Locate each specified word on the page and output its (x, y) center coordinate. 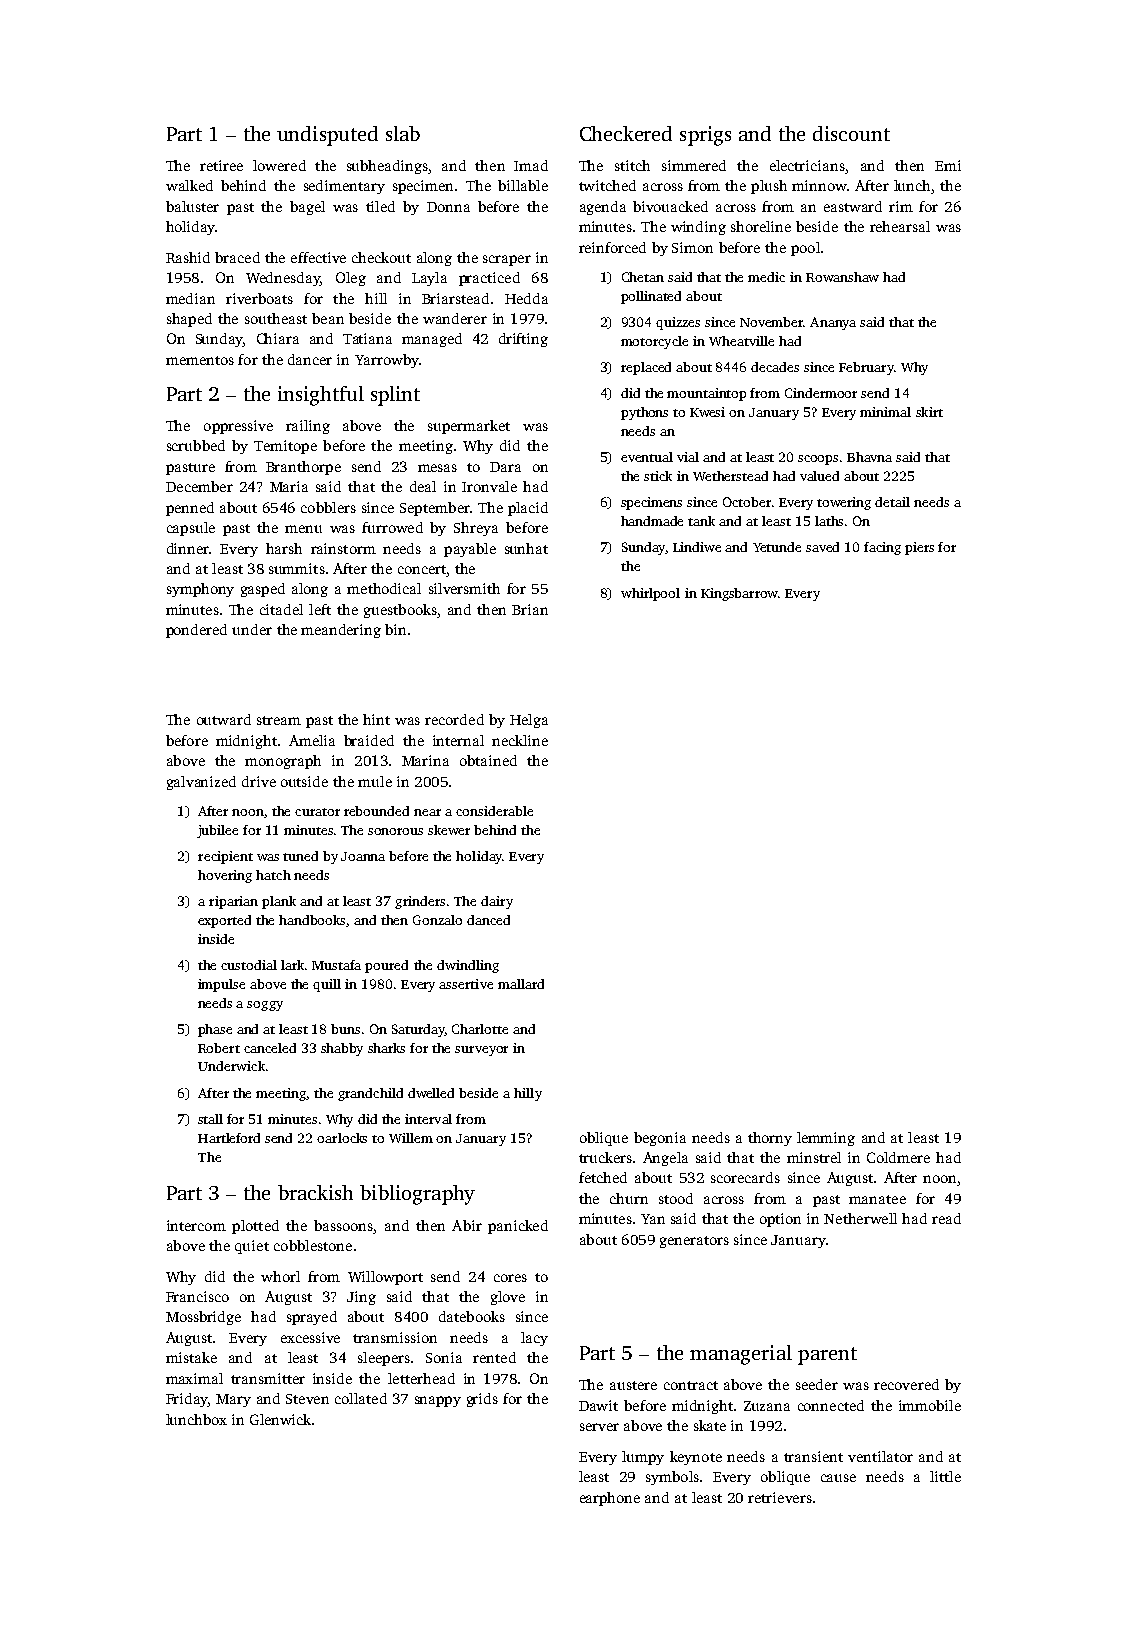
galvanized (201, 783)
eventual (647, 457)
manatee (877, 1199)
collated (361, 1398)
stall (210, 1119)
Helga (529, 721)
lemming (826, 1139)
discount (851, 133)
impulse (221, 985)
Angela (665, 1159)
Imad (531, 165)
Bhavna (869, 457)
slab (403, 133)
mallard (521, 984)
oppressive (238, 427)
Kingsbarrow (739, 594)
